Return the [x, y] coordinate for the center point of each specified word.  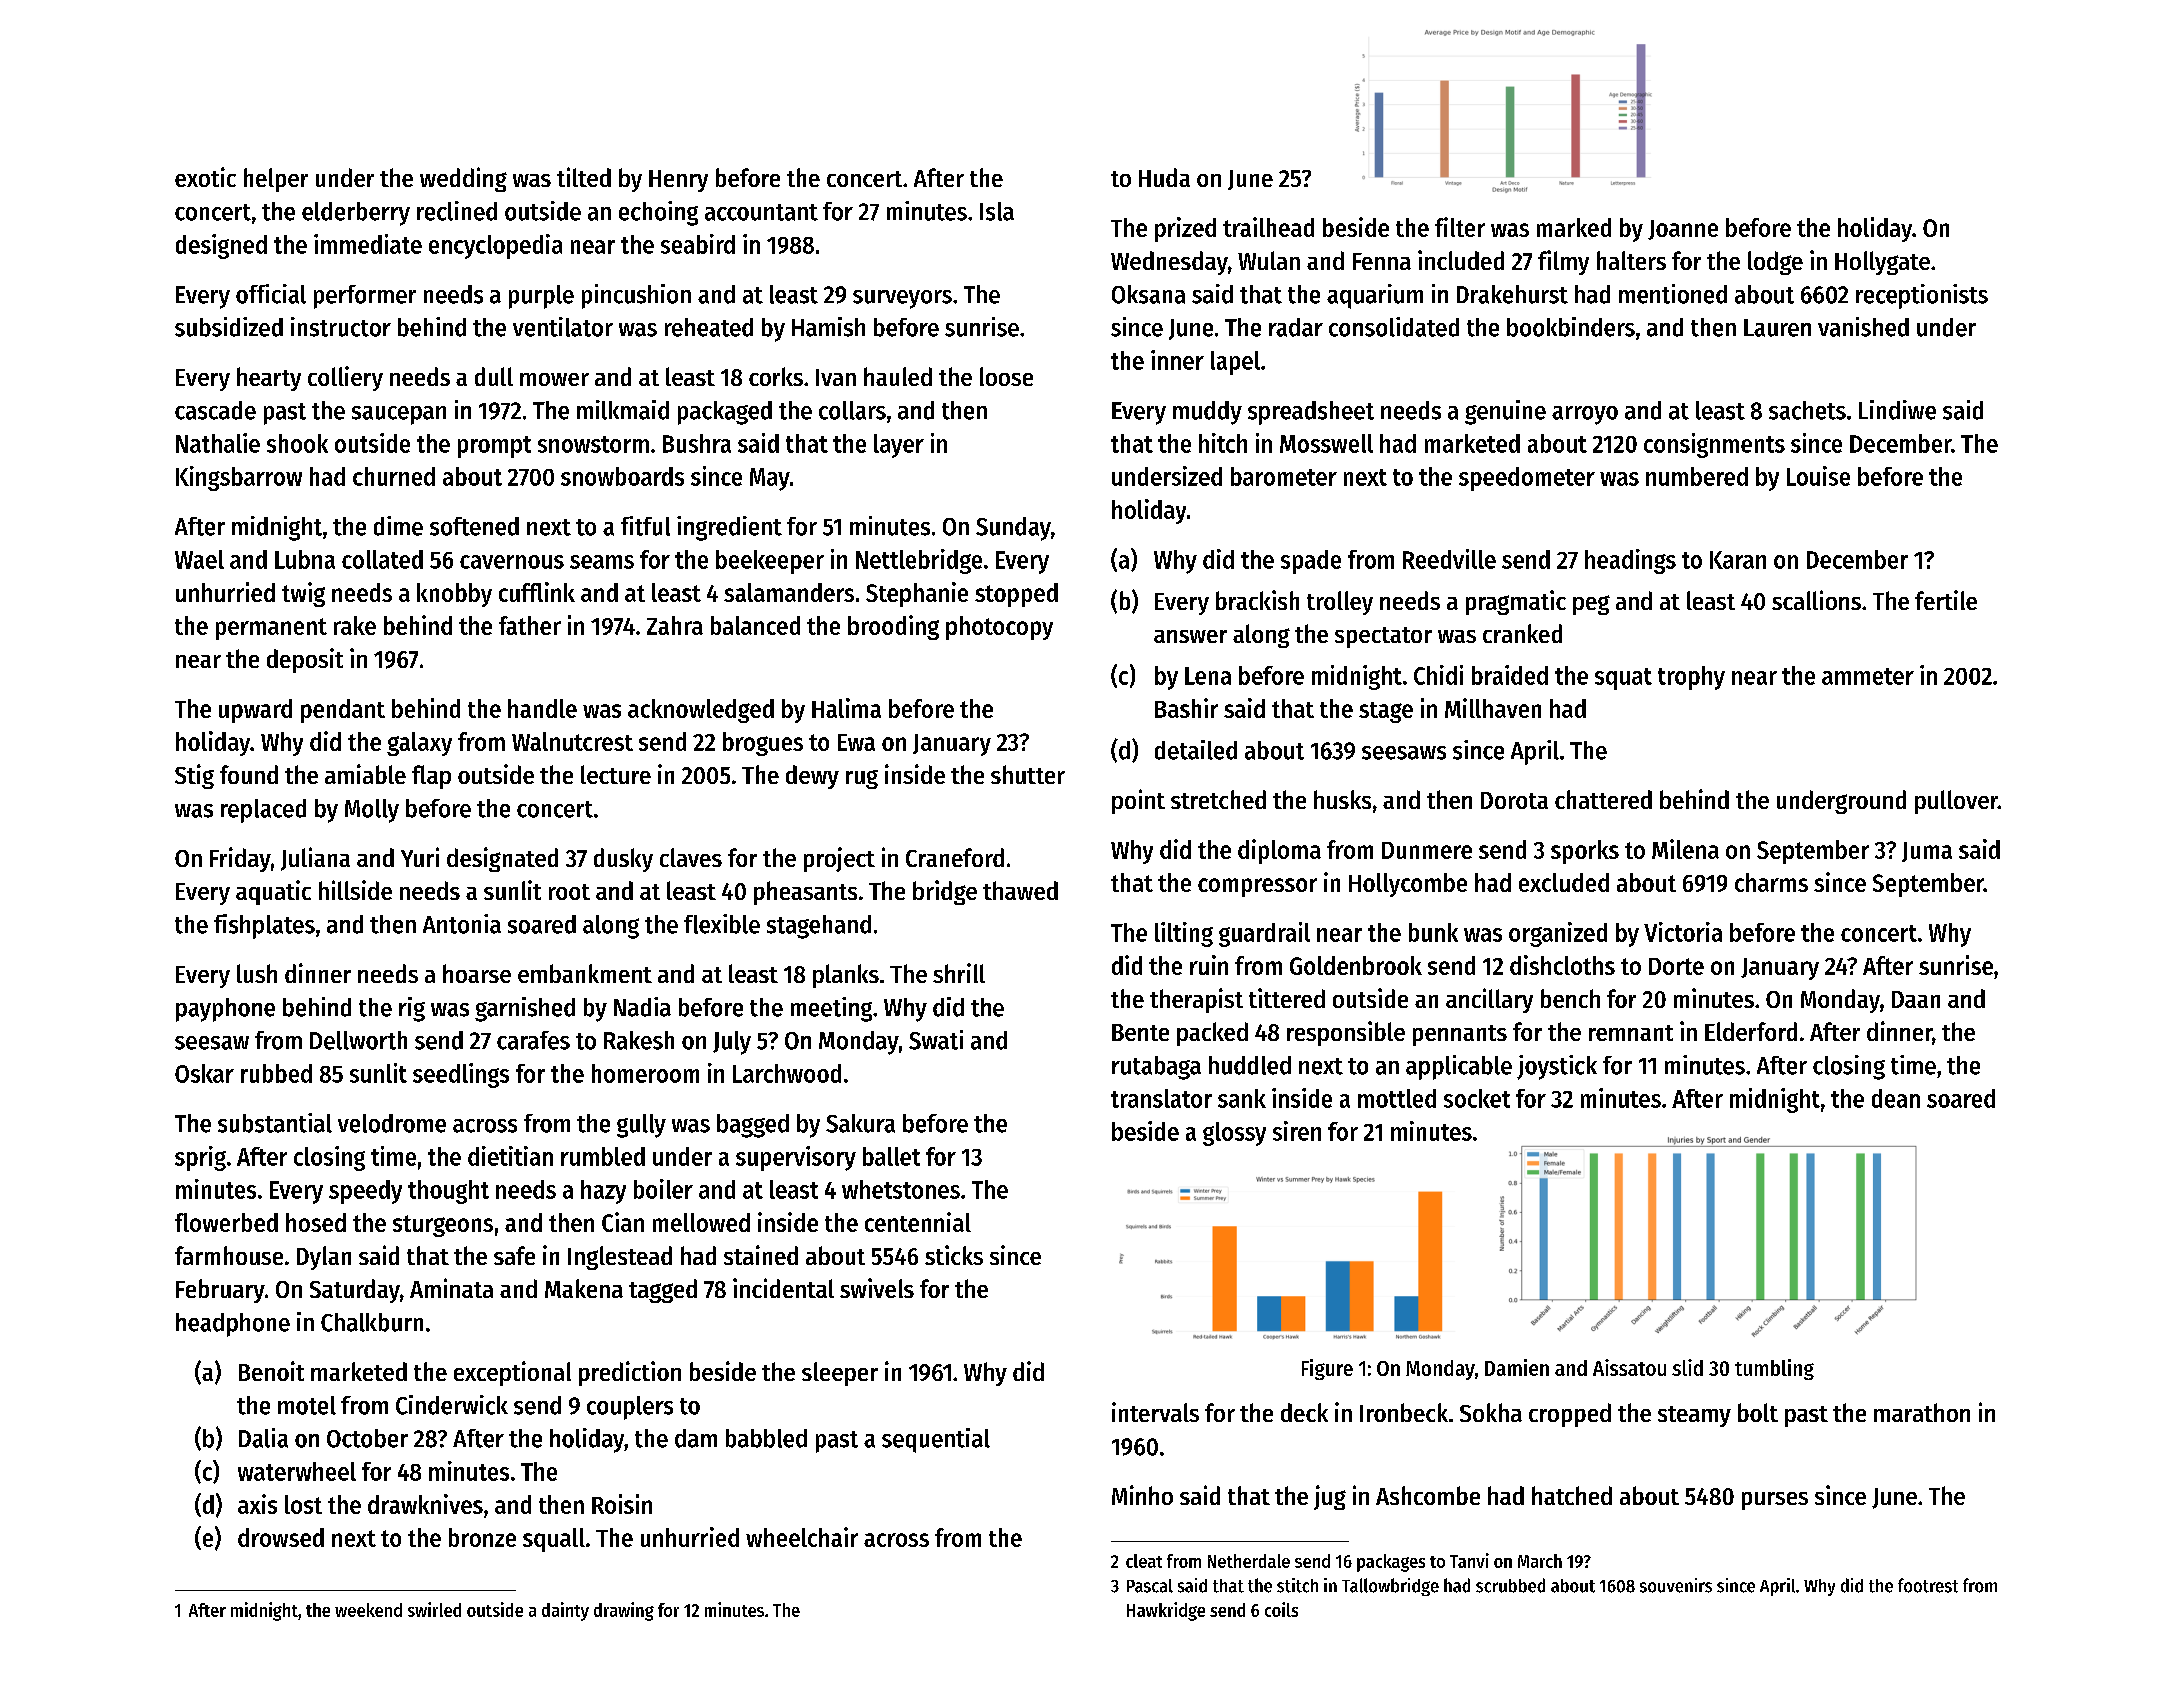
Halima [846, 708]
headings [1630, 561]
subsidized [229, 327]
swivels [877, 1288]
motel [307, 1405]
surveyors [902, 299]
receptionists [1922, 296]
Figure [1327, 1369]
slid [1687, 1367]
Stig [194, 776]
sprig [200, 1158]
